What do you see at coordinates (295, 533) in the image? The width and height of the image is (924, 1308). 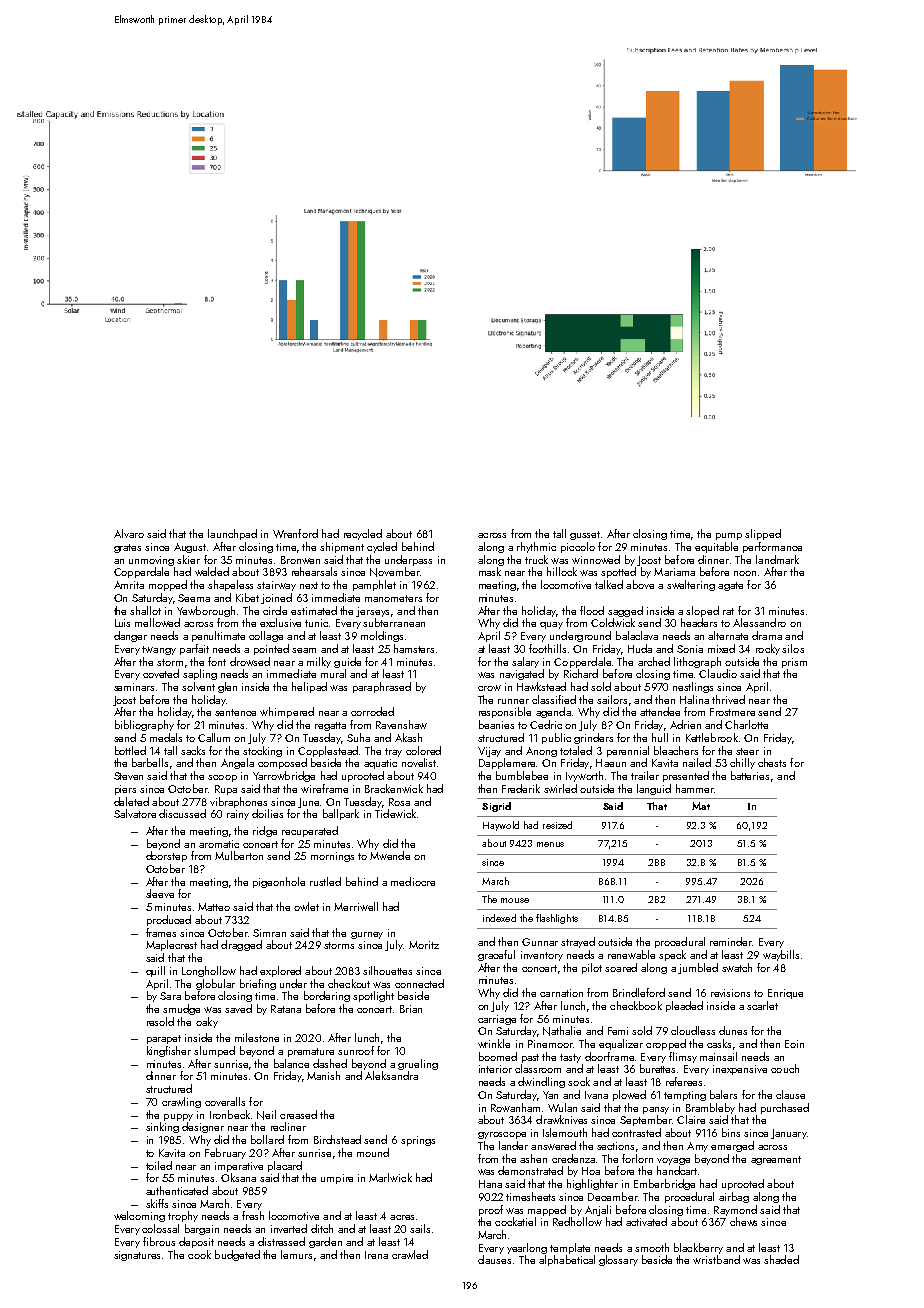 I see `Wrenford` at bounding box center [295, 533].
